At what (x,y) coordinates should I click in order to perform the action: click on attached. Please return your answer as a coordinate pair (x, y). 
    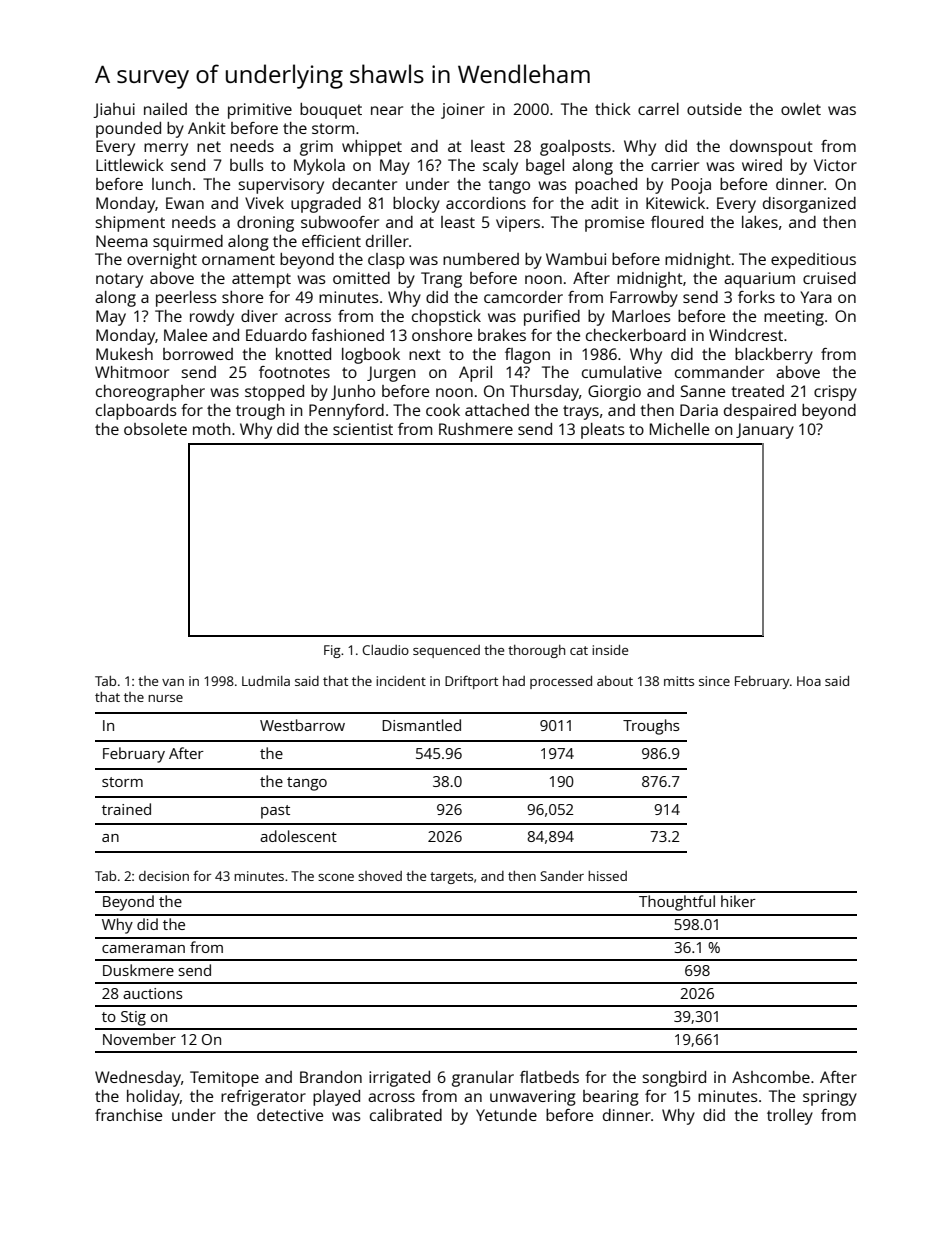
    Looking at the image, I should click on (497, 410).
